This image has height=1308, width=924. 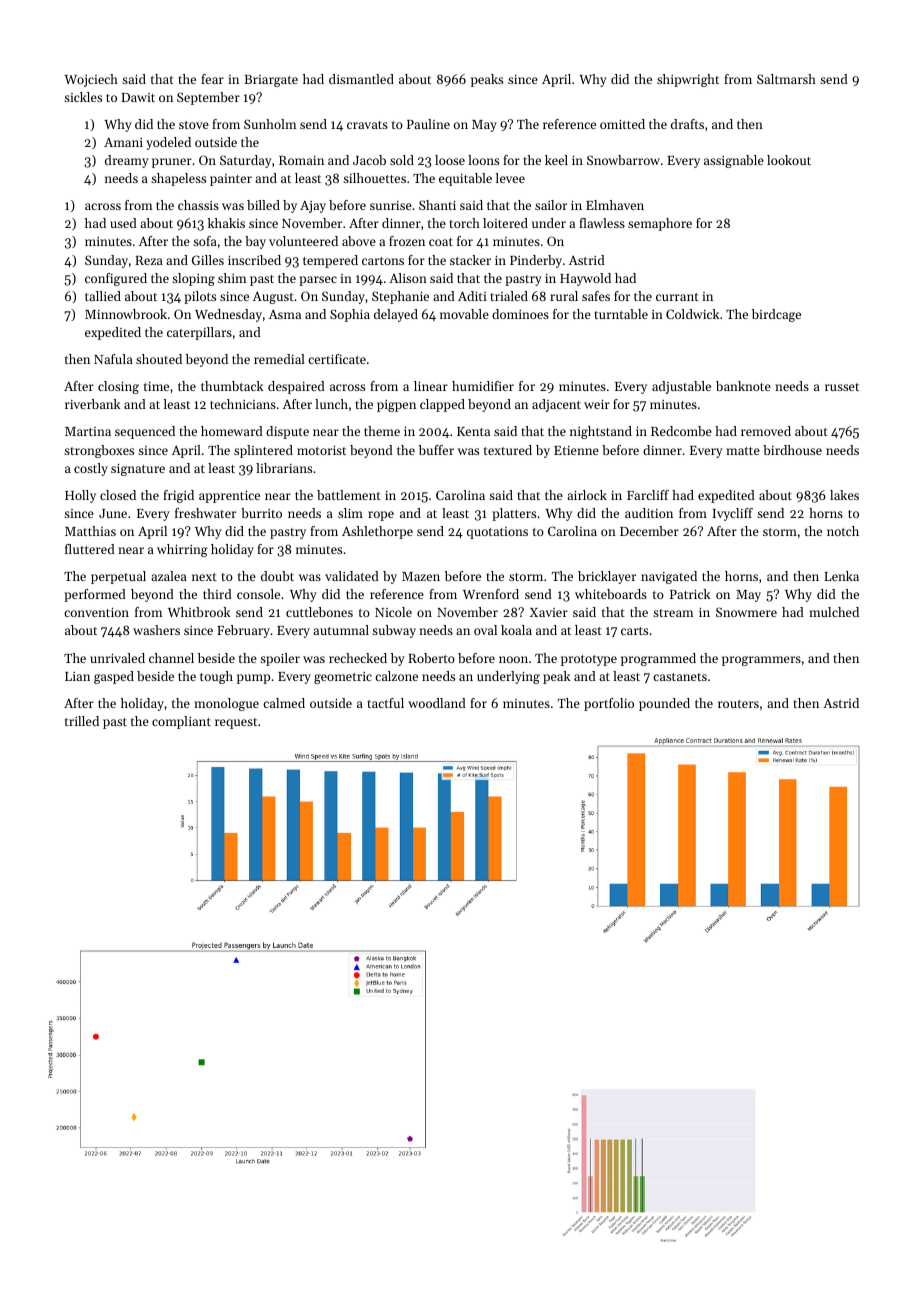 What do you see at coordinates (205, 513) in the image?
I see `freshwater` at bounding box center [205, 513].
